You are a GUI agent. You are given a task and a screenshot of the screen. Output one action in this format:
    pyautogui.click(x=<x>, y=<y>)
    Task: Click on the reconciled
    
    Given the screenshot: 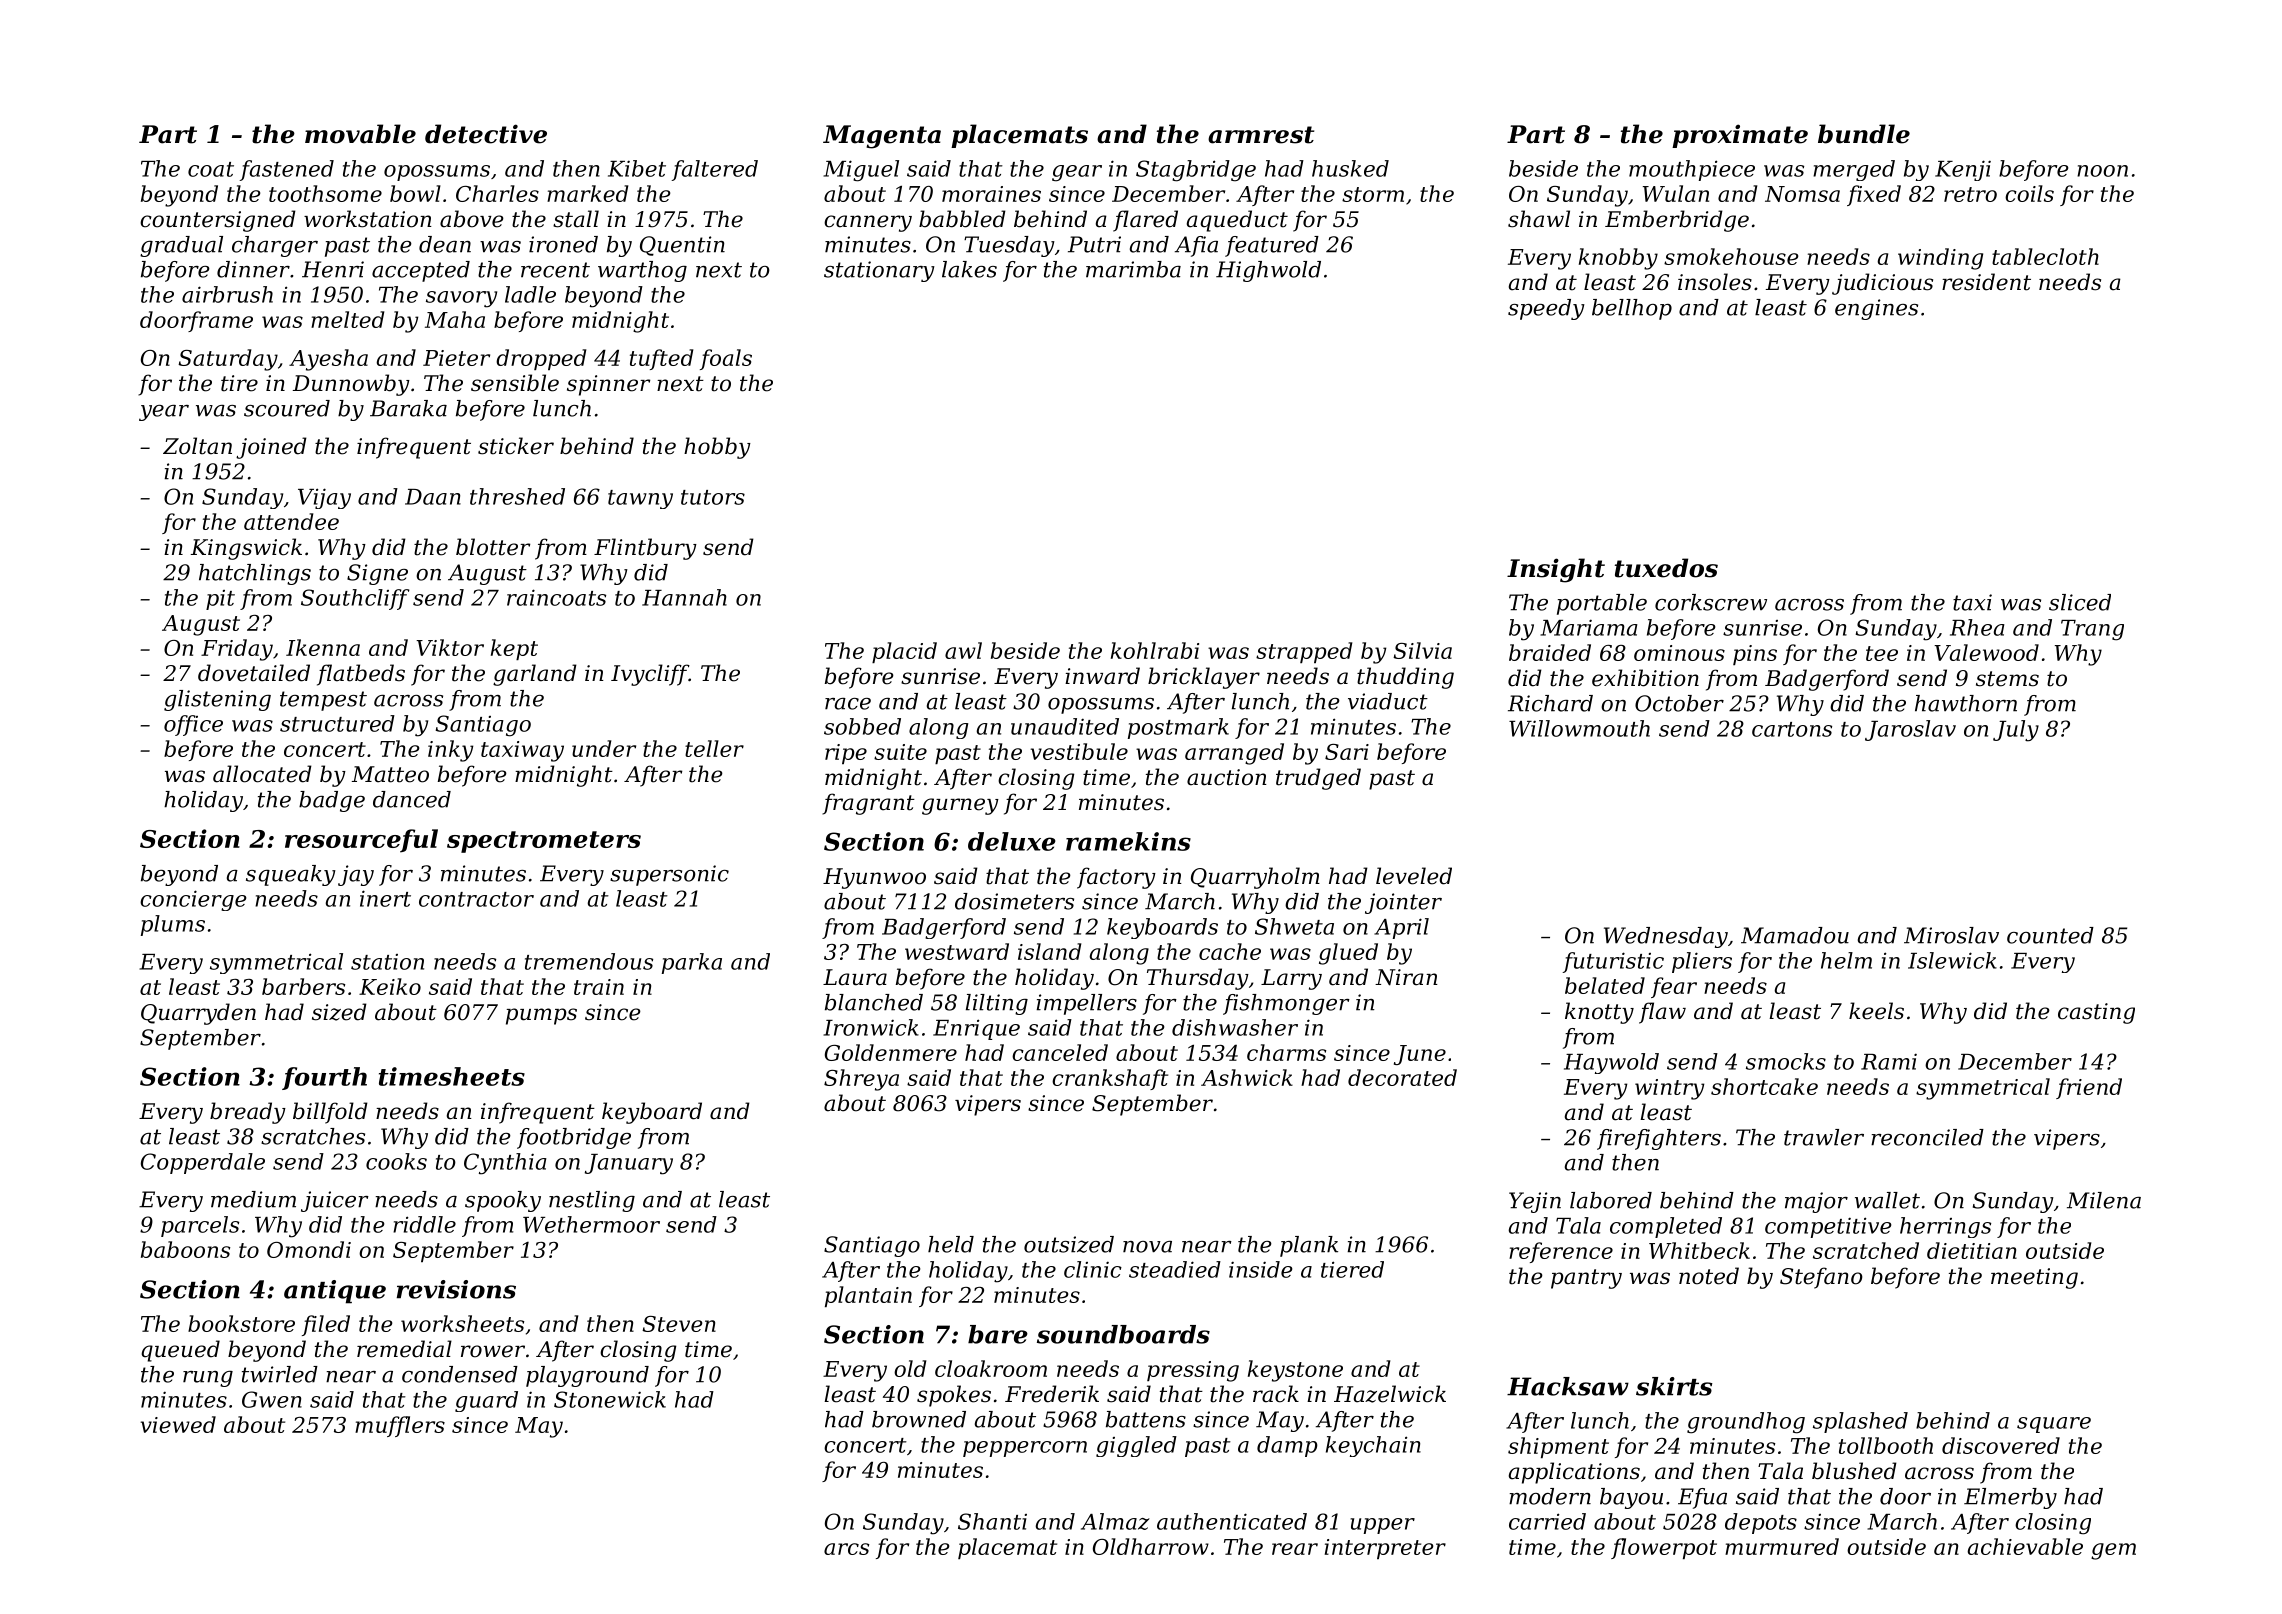 What is the action you would take?
    pyautogui.click(x=1927, y=1137)
